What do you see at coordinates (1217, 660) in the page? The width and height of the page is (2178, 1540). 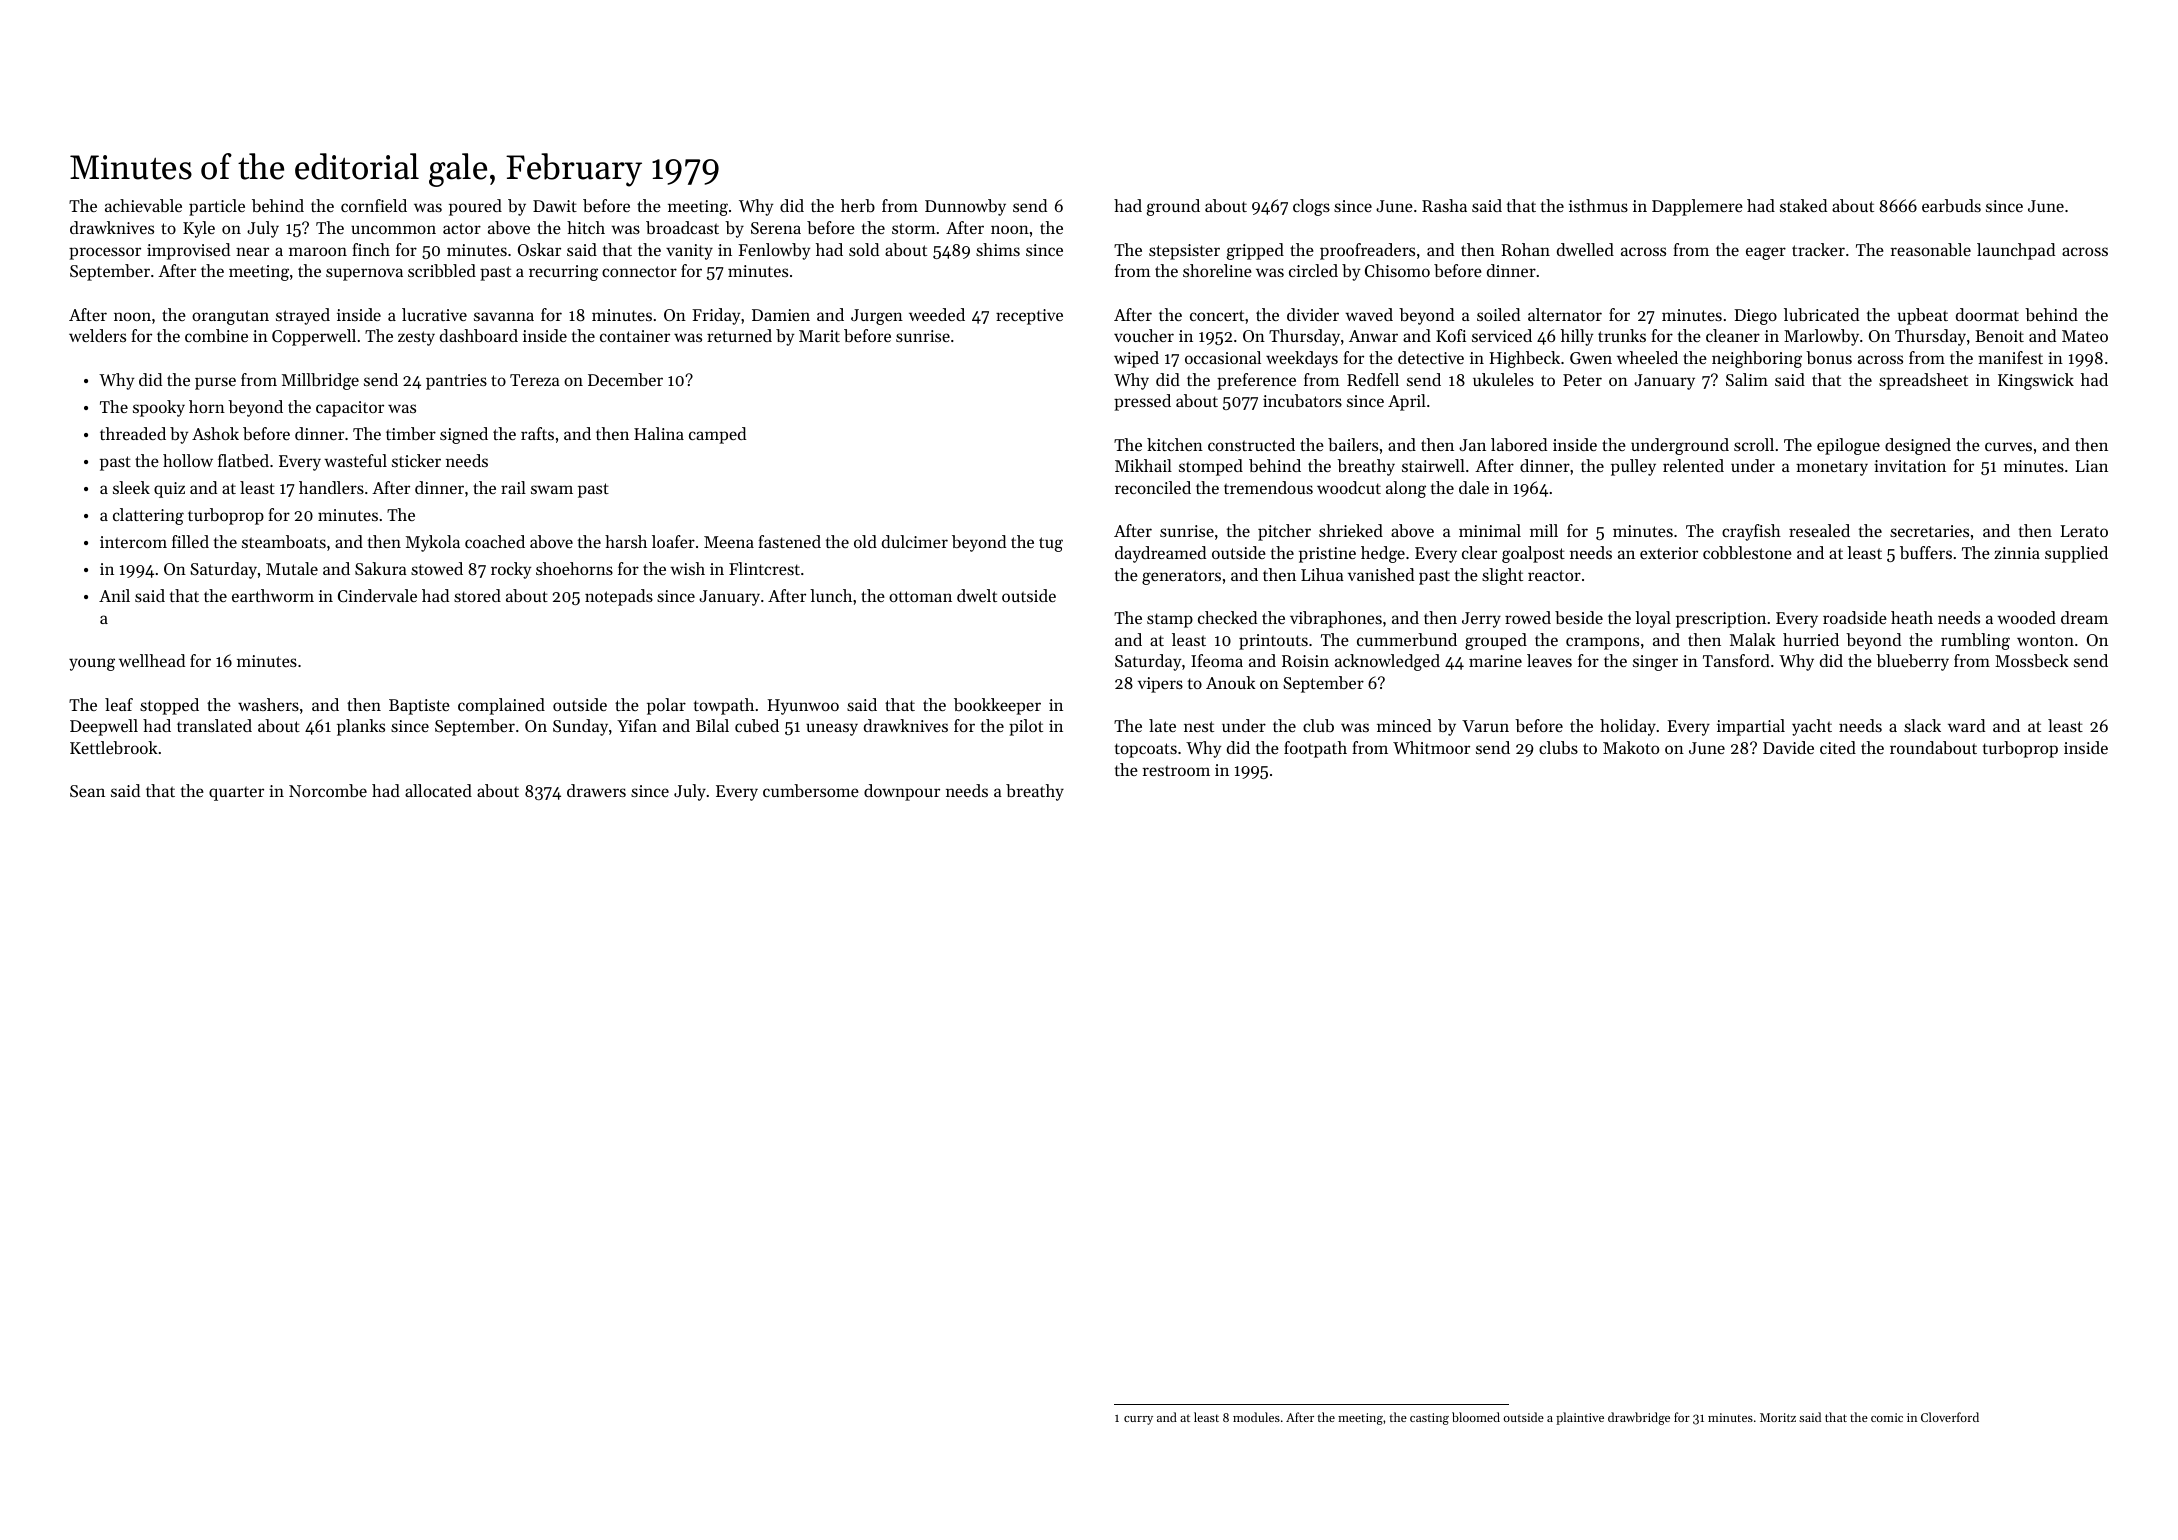 I see `Ifeoma` at bounding box center [1217, 660].
